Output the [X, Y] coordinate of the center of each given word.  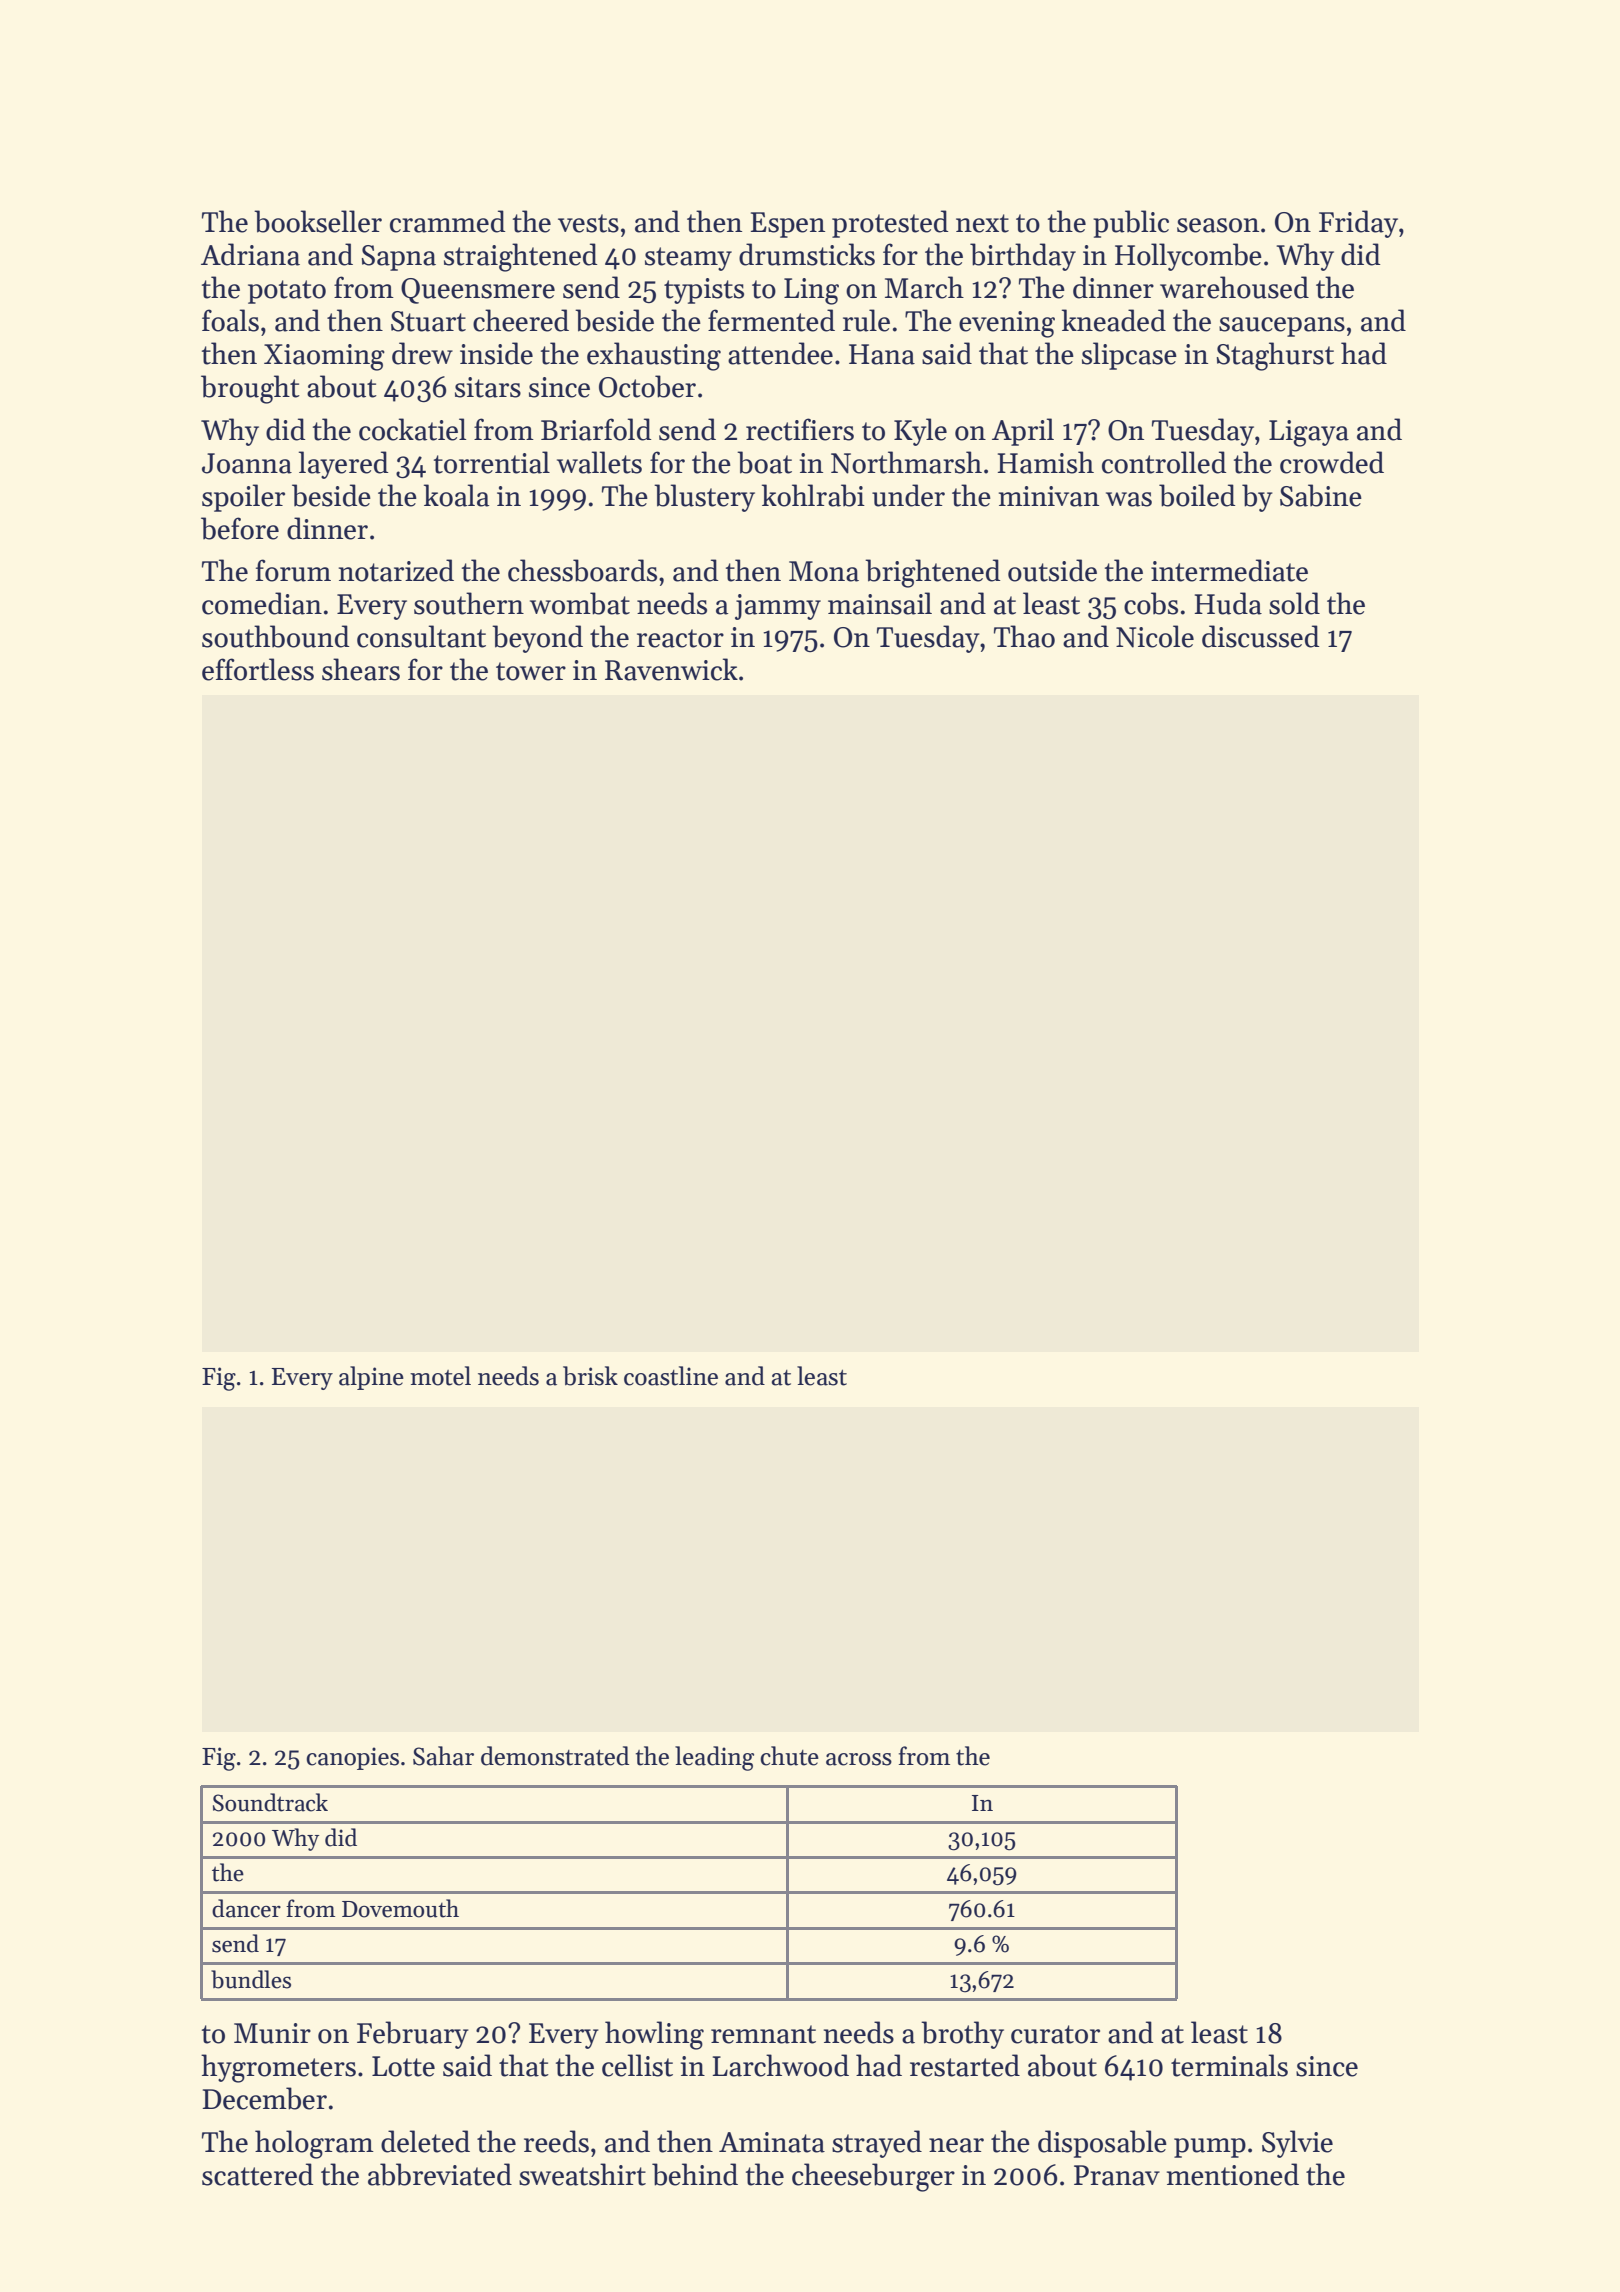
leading [714, 1758]
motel [440, 1376]
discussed [1260, 636]
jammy [778, 607]
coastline [671, 1376]
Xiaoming [324, 357]
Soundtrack [270, 1802]
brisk [590, 1376]
